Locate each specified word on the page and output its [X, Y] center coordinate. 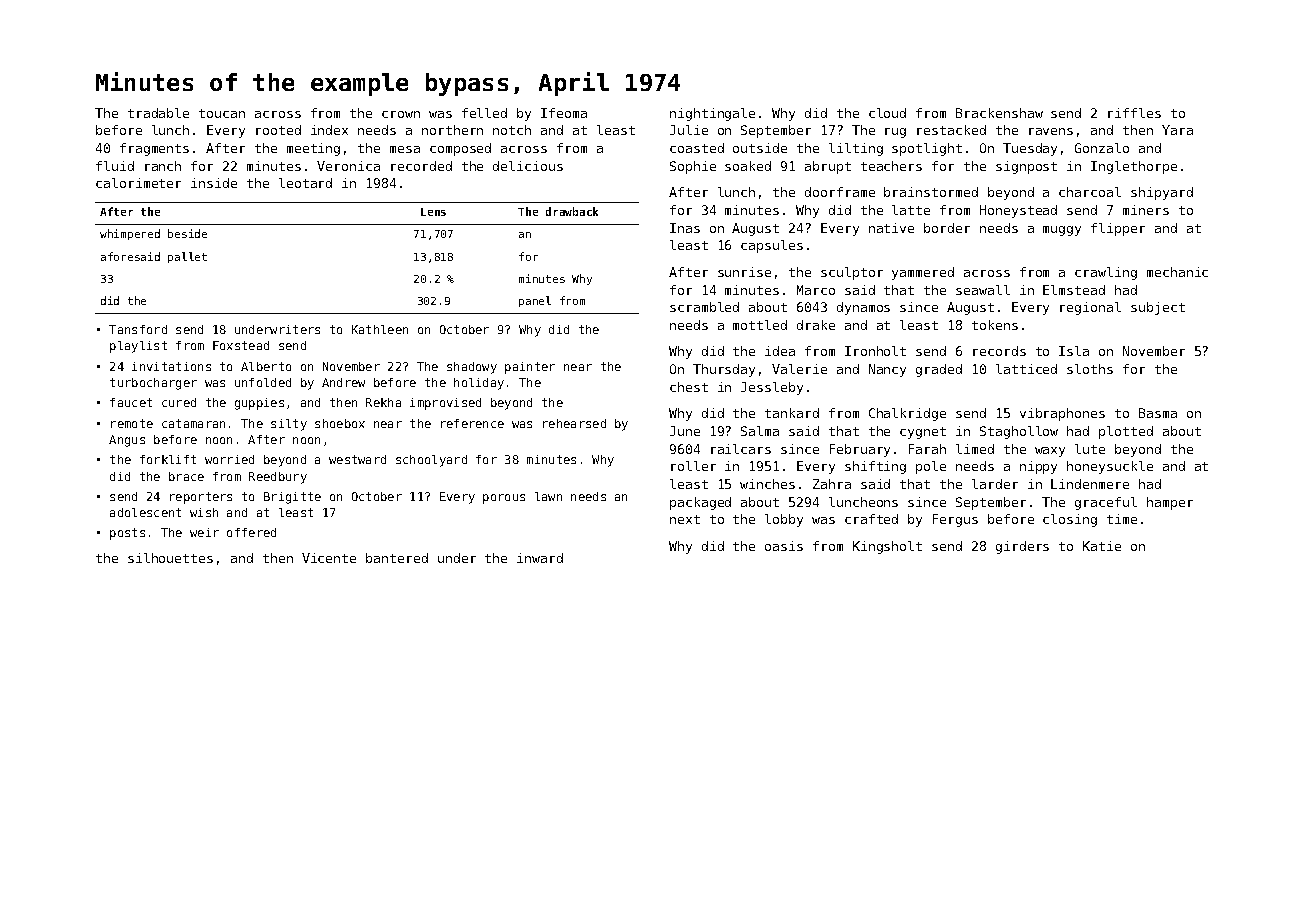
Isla [1074, 351]
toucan [222, 113]
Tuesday [1030, 149]
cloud [887, 113]
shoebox [340, 423]
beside [187, 233]
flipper [1118, 229]
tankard [792, 413]
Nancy [887, 370]
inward [540, 558]
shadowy [472, 368]
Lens [433, 212]
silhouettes [170, 558]
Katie [1102, 546]
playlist [138, 347]
